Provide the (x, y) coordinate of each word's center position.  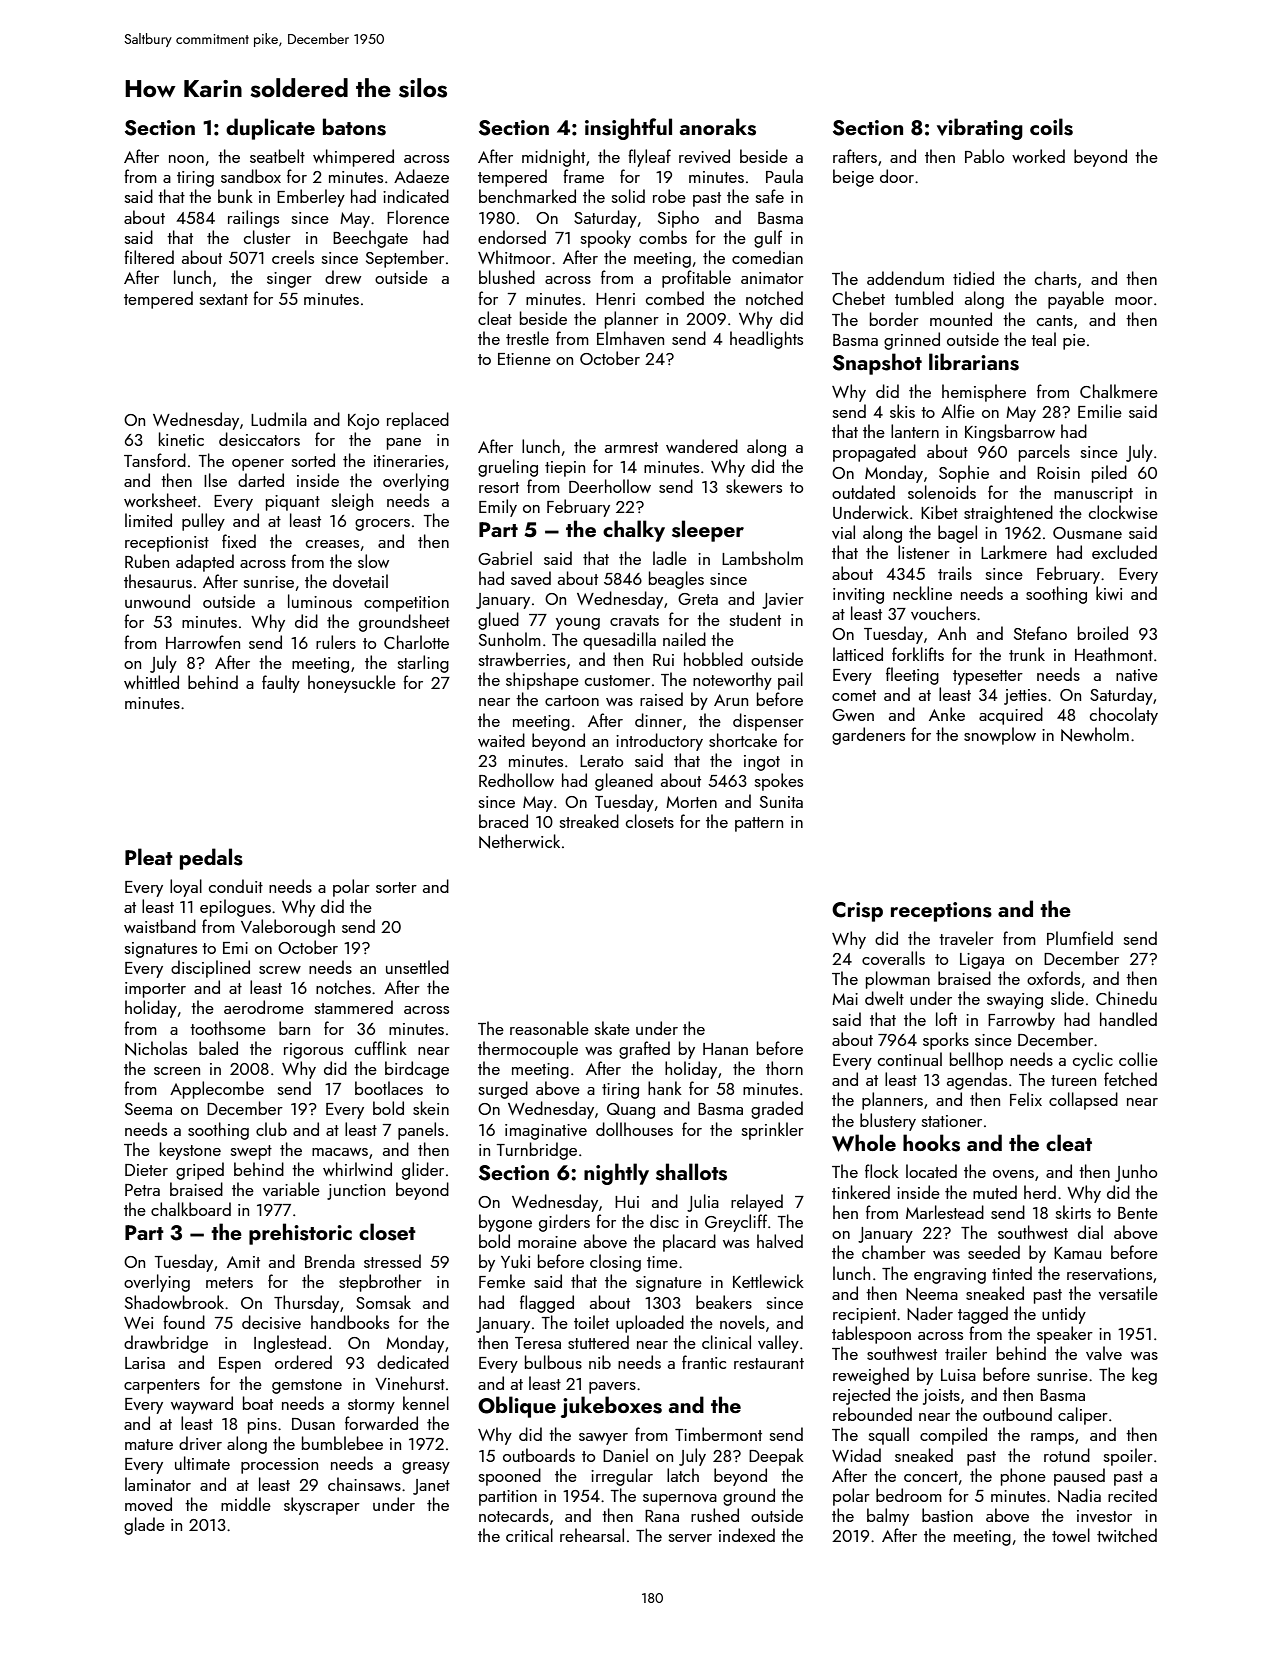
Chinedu (1126, 998)
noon (186, 159)
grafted (644, 1050)
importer (155, 990)
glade (144, 1526)
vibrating (980, 129)
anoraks (718, 127)
